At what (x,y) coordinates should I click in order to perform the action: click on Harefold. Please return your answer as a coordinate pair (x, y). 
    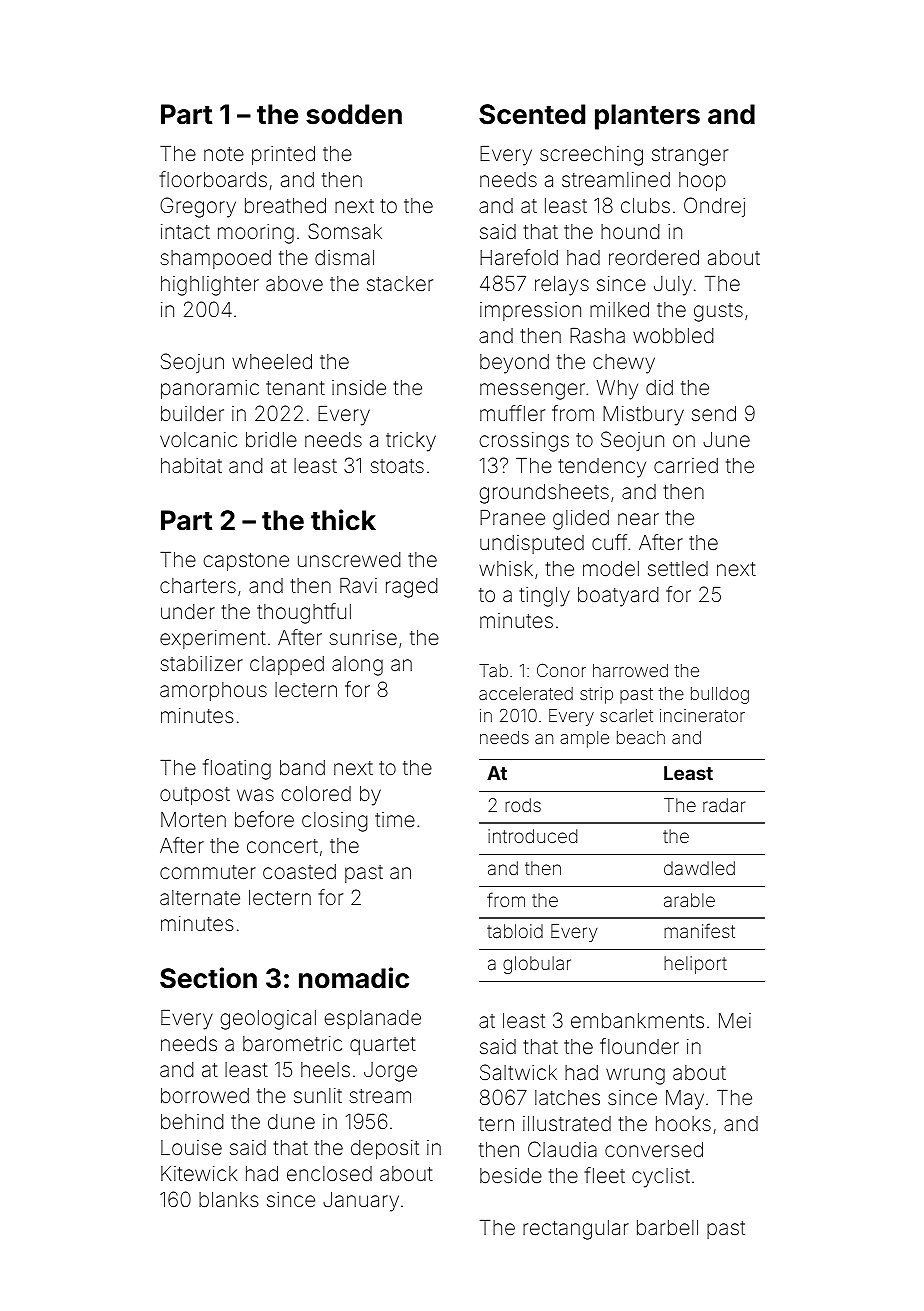
    Looking at the image, I should click on (519, 257).
